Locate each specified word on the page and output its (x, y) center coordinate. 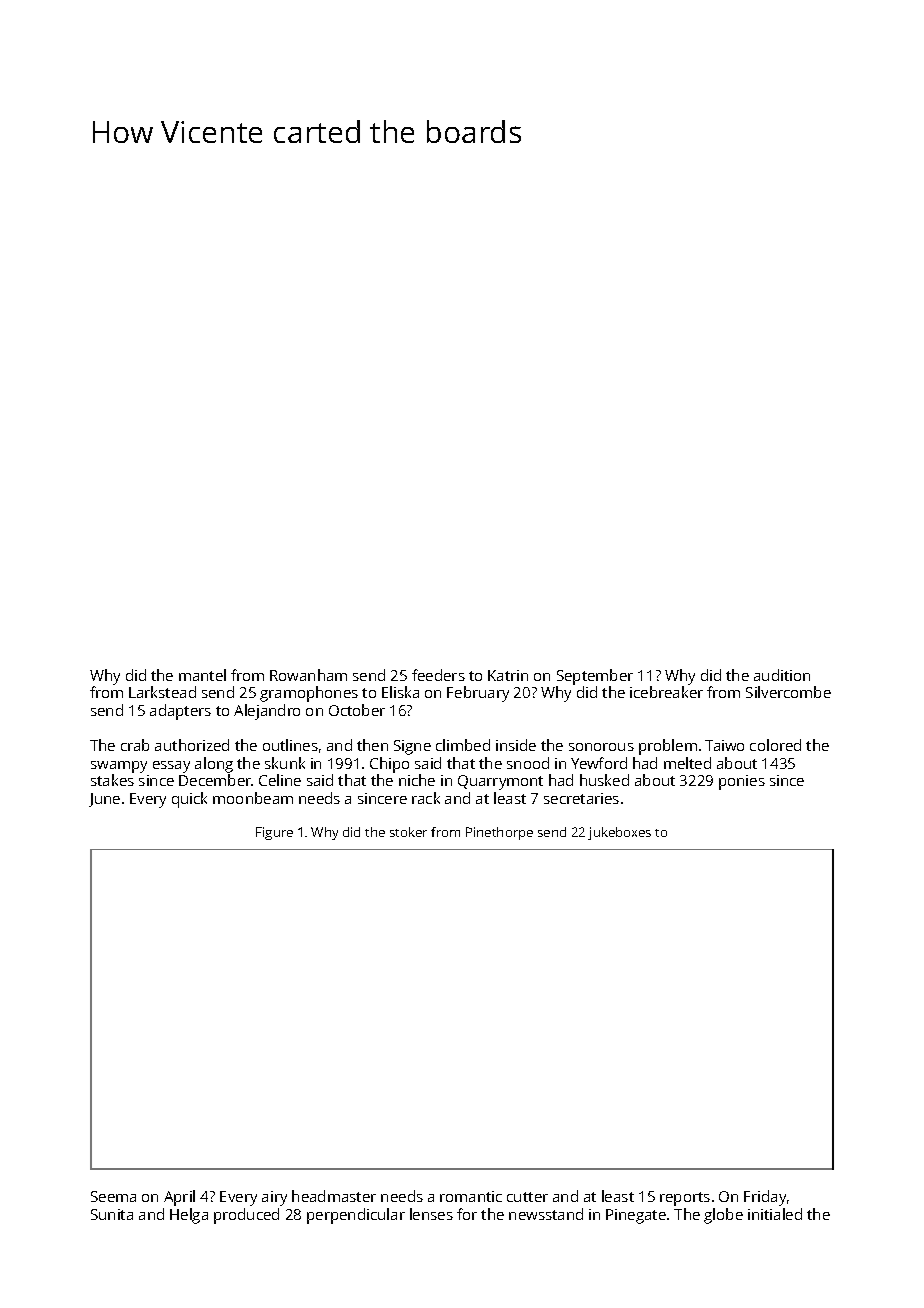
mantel (202, 675)
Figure (274, 833)
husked (604, 780)
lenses (431, 1214)
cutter (527, 1197)
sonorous (601, 747)
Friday (765, 1198)
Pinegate (636, 1216)
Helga (189, 1216)
